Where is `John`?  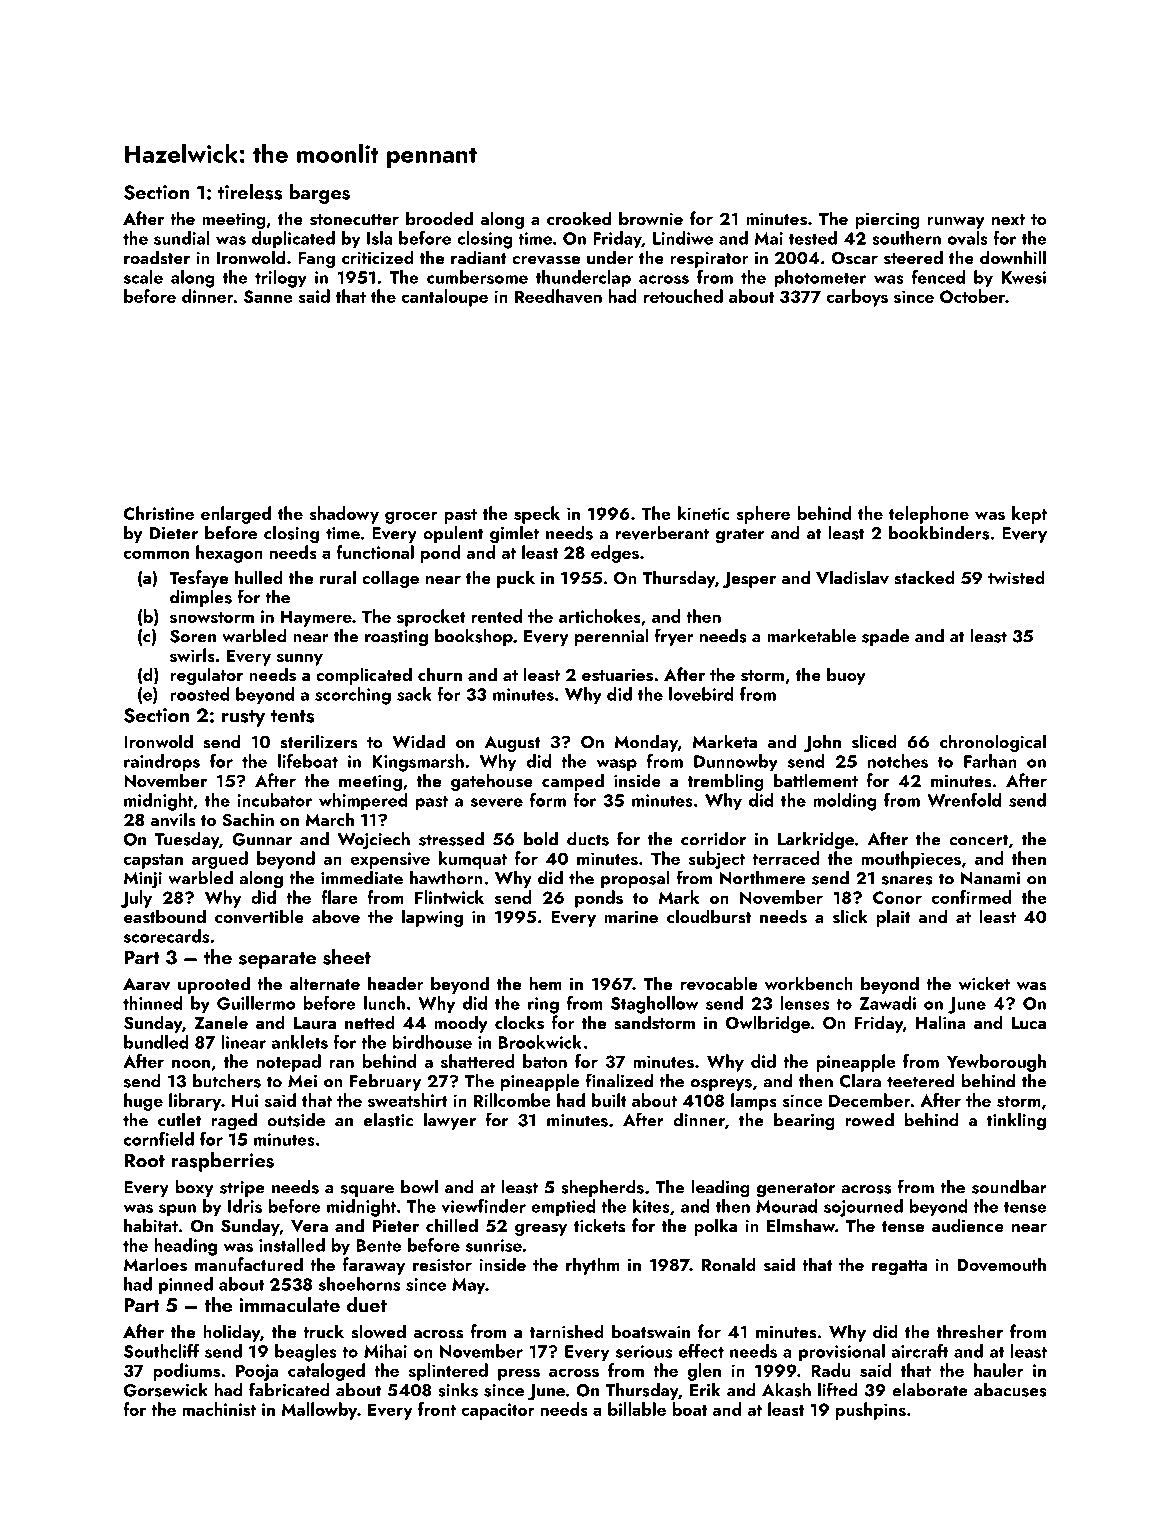
John is located at coordinates (822, 743).
